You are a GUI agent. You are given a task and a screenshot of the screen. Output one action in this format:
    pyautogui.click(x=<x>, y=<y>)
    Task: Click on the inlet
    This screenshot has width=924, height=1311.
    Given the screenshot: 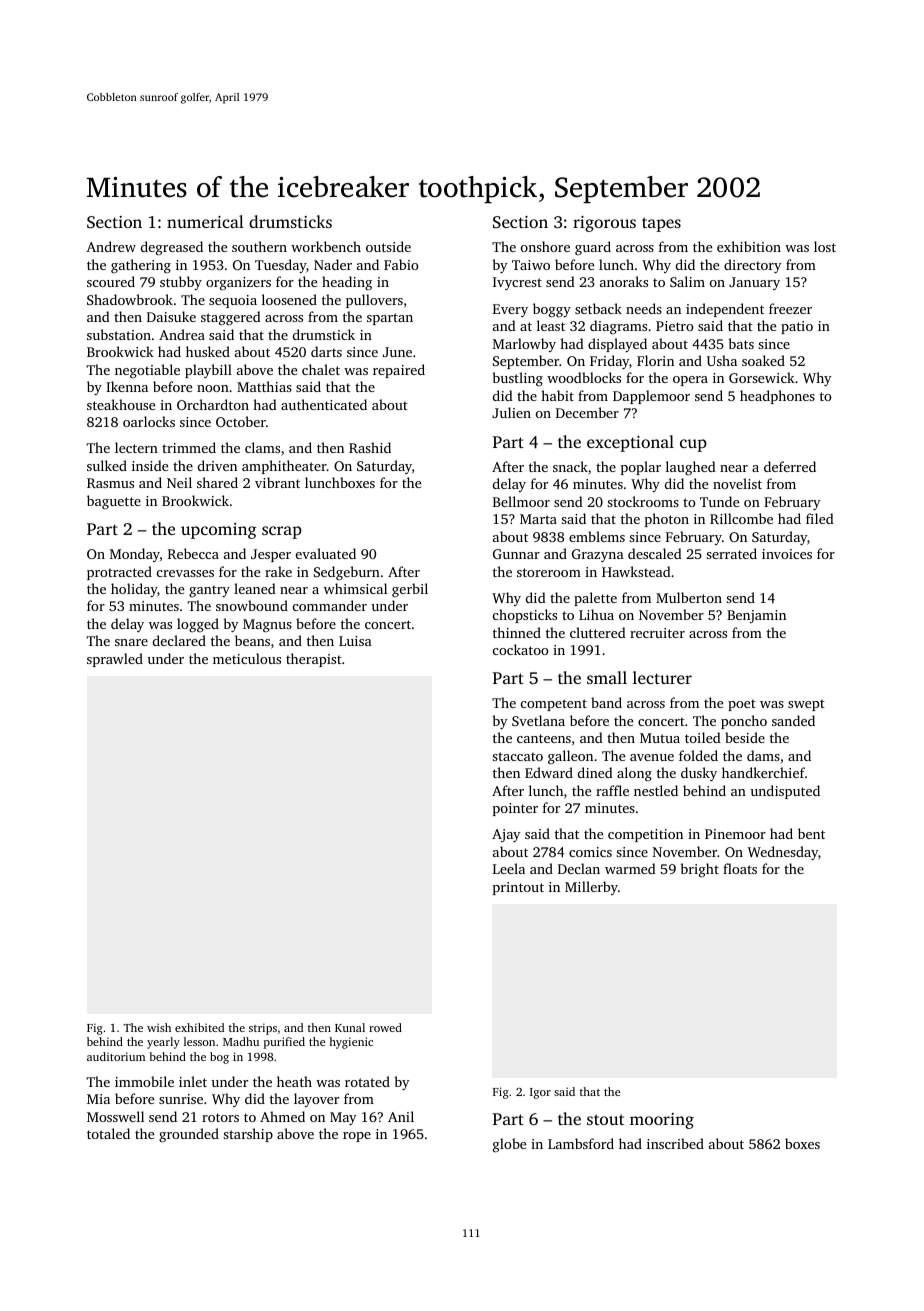 What is the action you would take?
    pyautogui.click(x=193, y=1081)
